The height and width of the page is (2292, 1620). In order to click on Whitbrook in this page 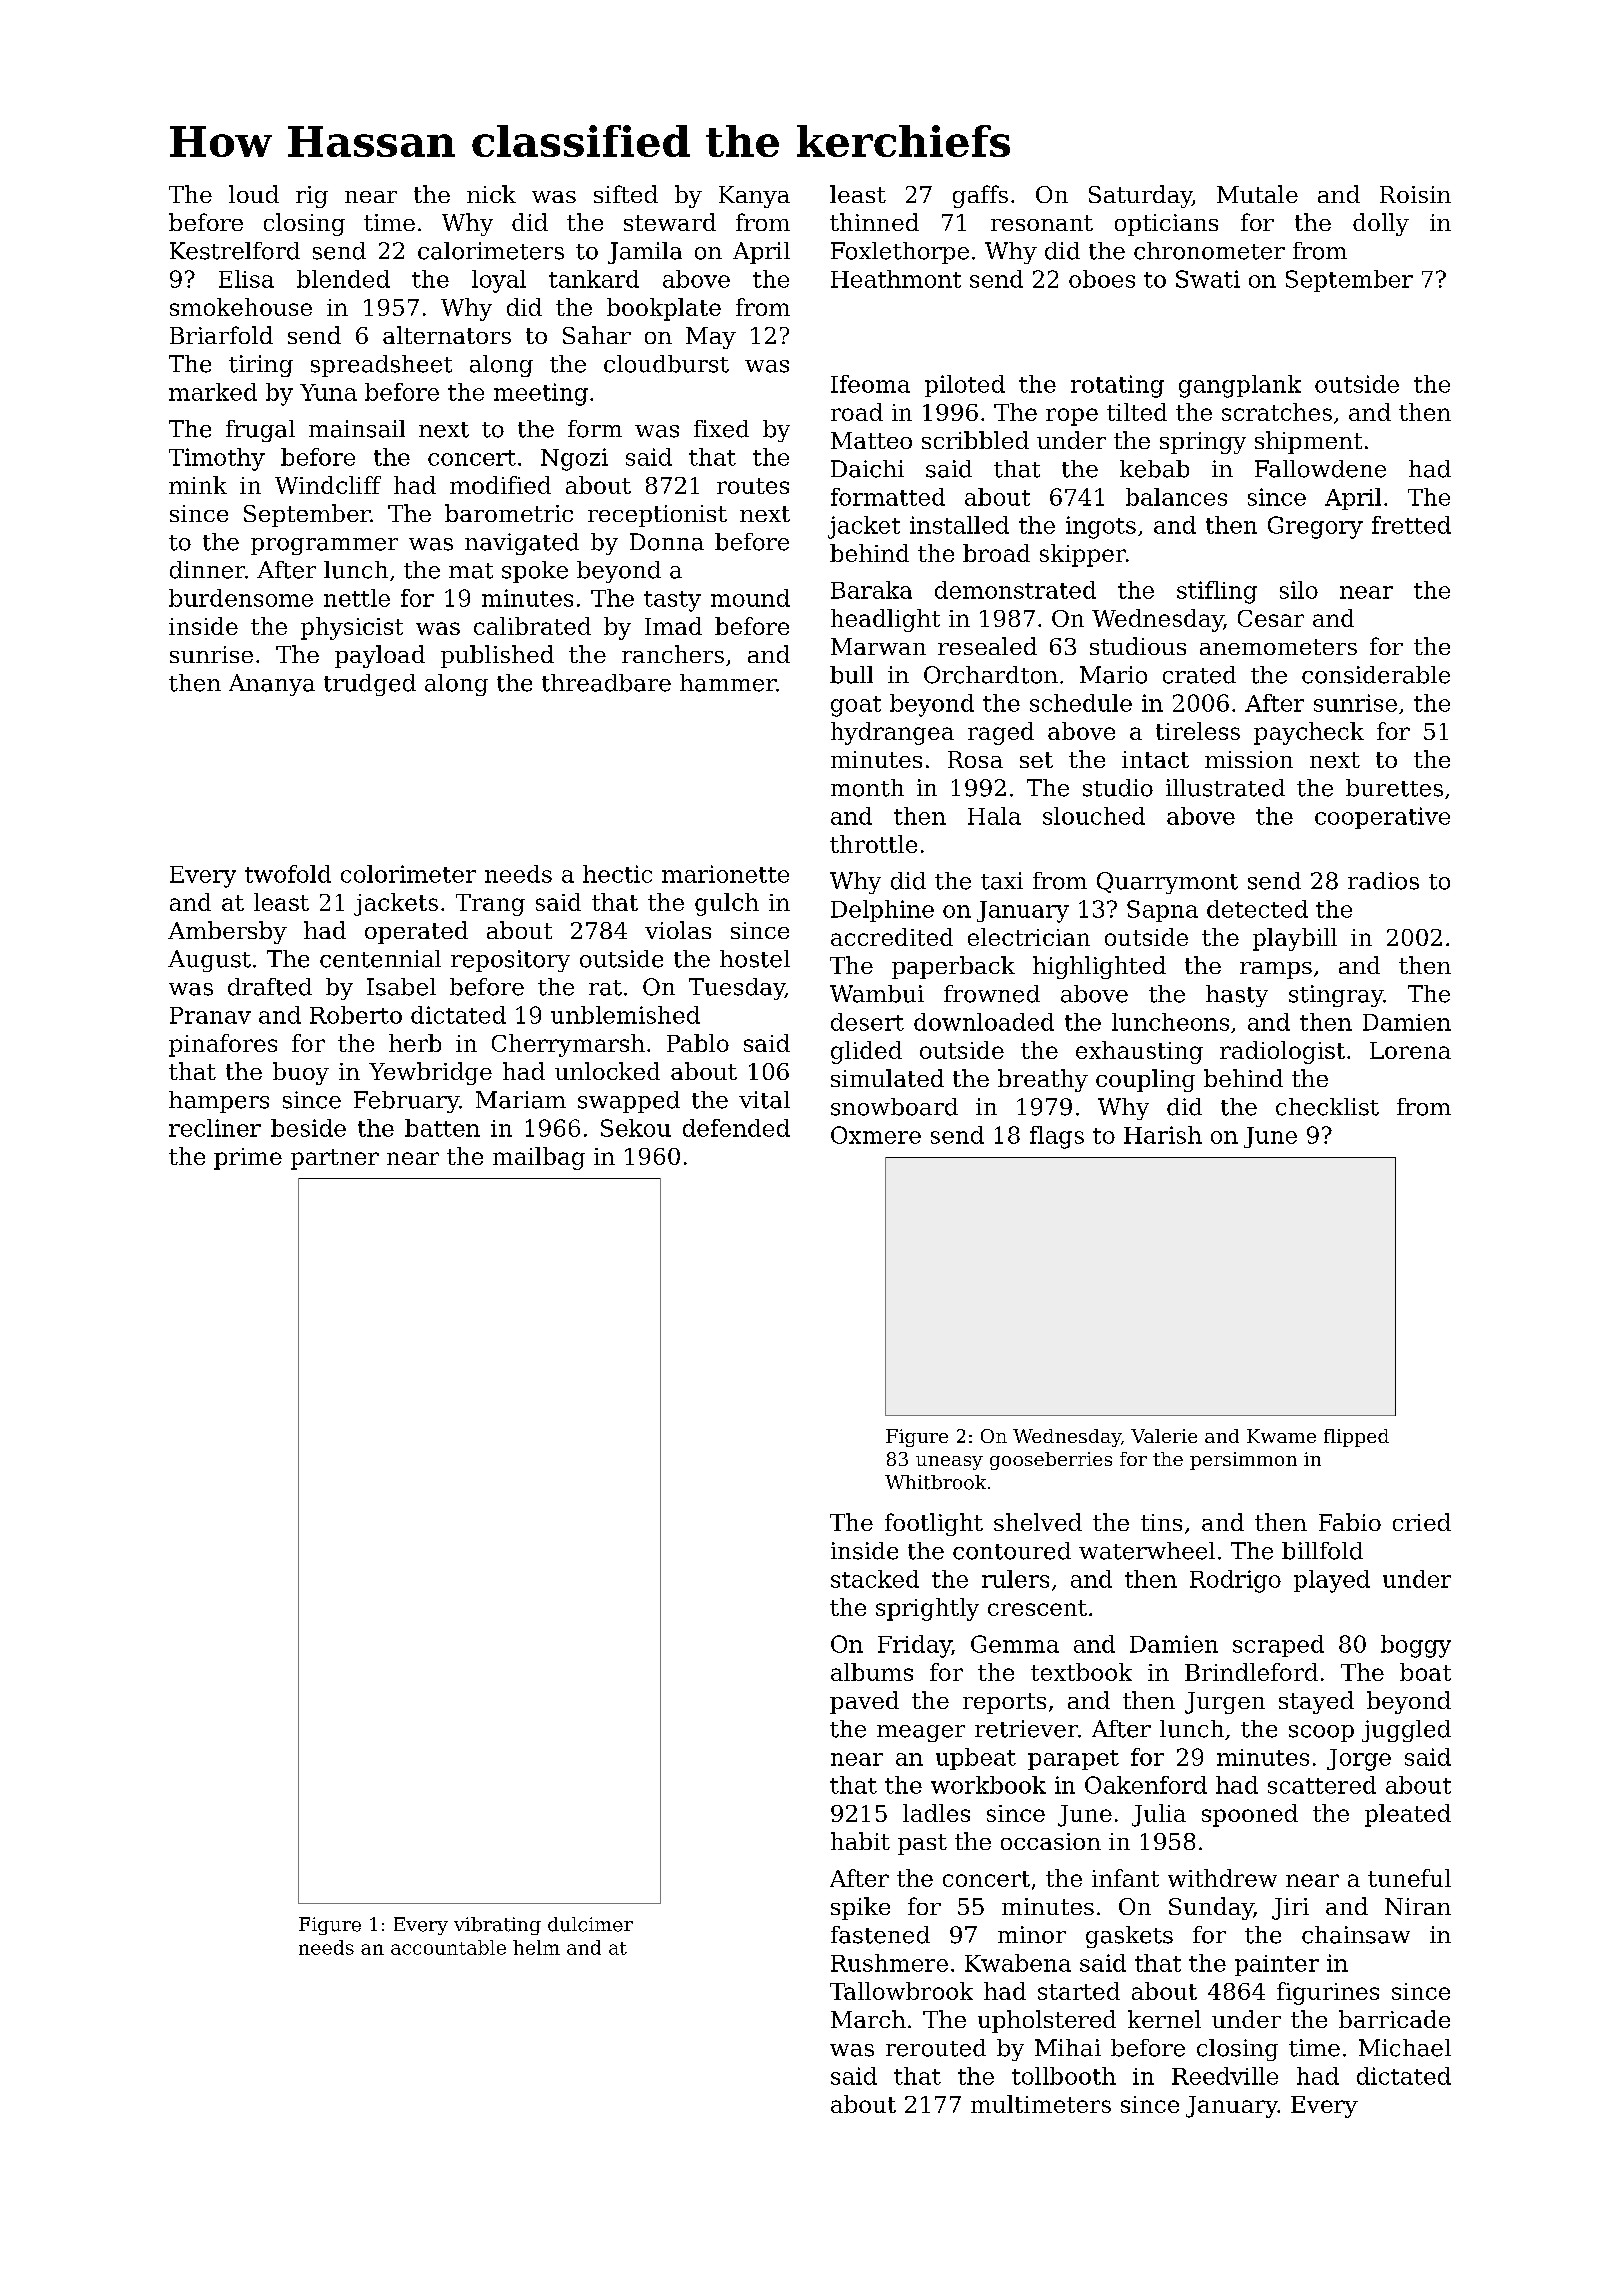, I will do `click(935, 1482)`.
